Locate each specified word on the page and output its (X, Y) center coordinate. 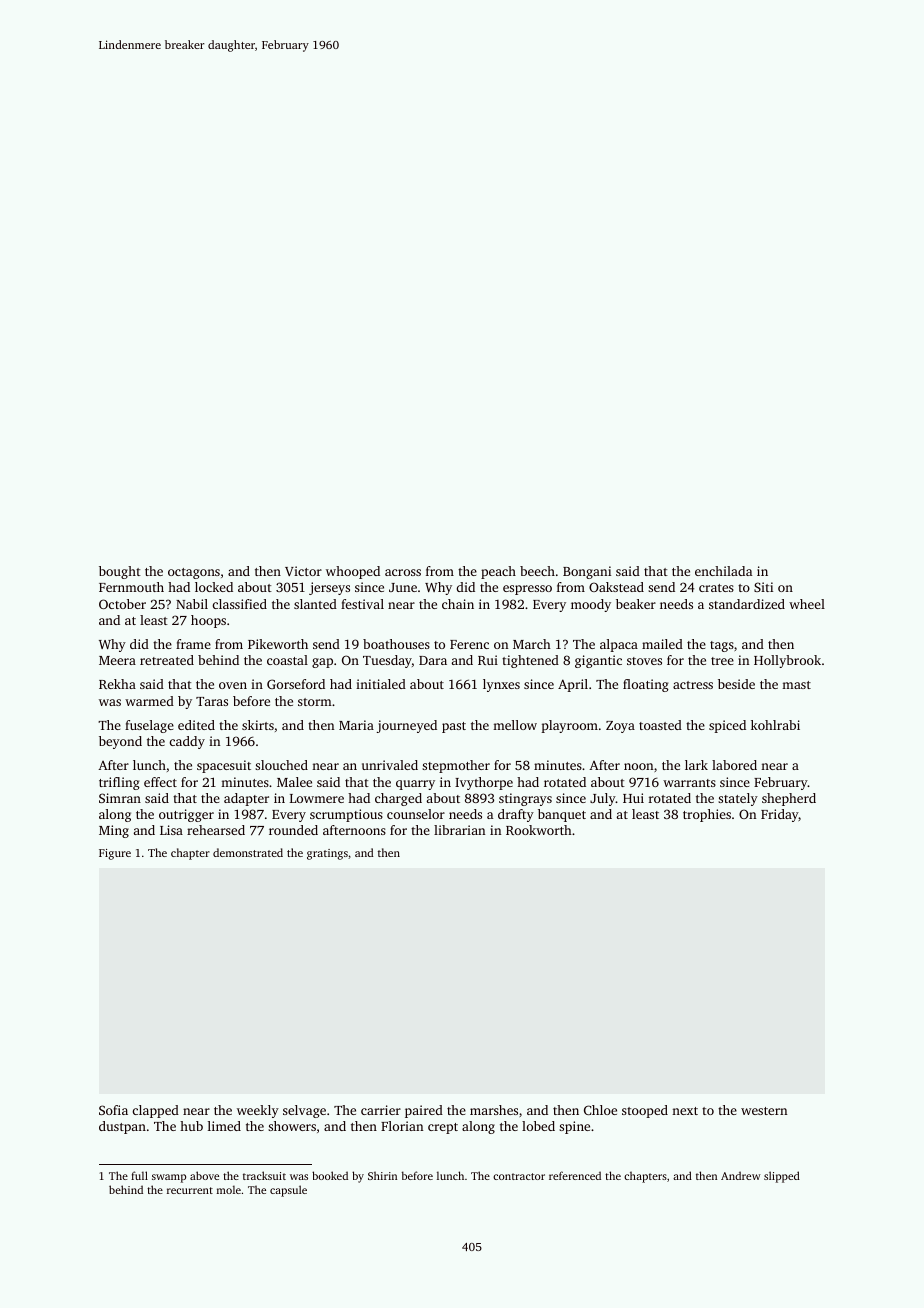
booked (330, 1175)
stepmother (456, 766)
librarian (459, 830)
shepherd (789, 799)
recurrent (190, 1190)
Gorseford (296, 684)
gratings (327, 854)
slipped (782, 1177)
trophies (707, 815)
